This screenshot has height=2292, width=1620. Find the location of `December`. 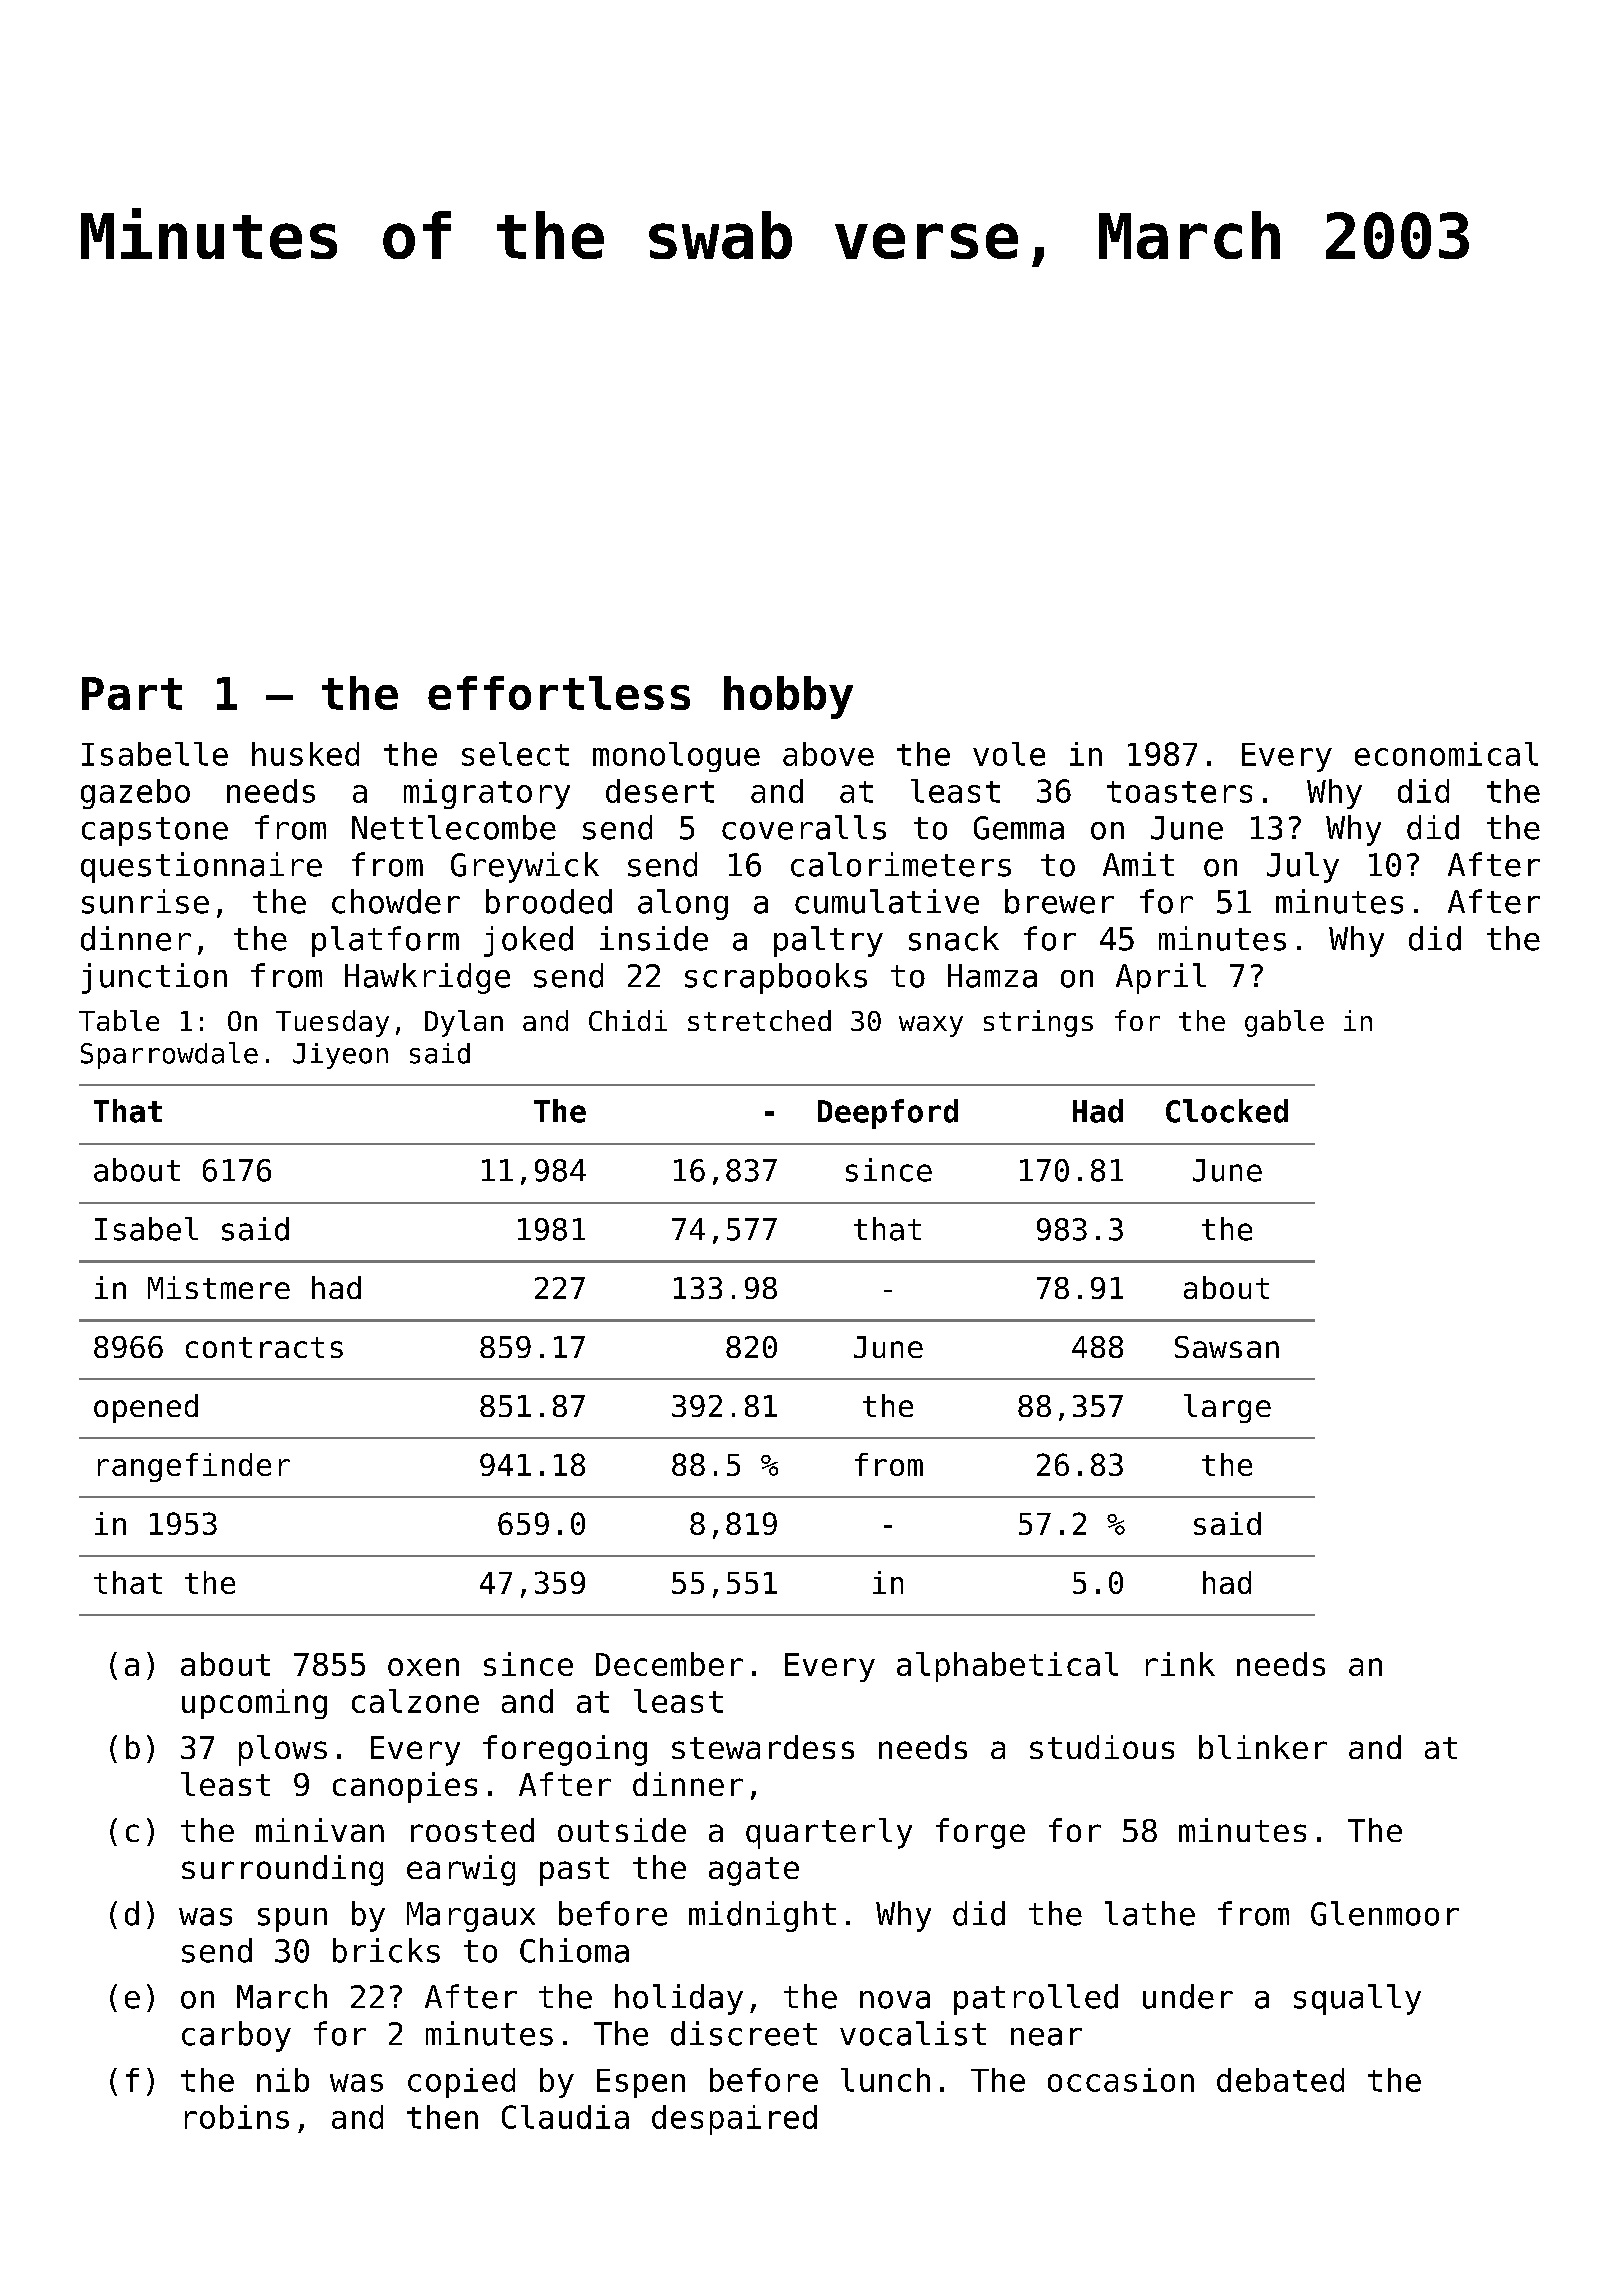

December is located at coordinates (669, 1664).
